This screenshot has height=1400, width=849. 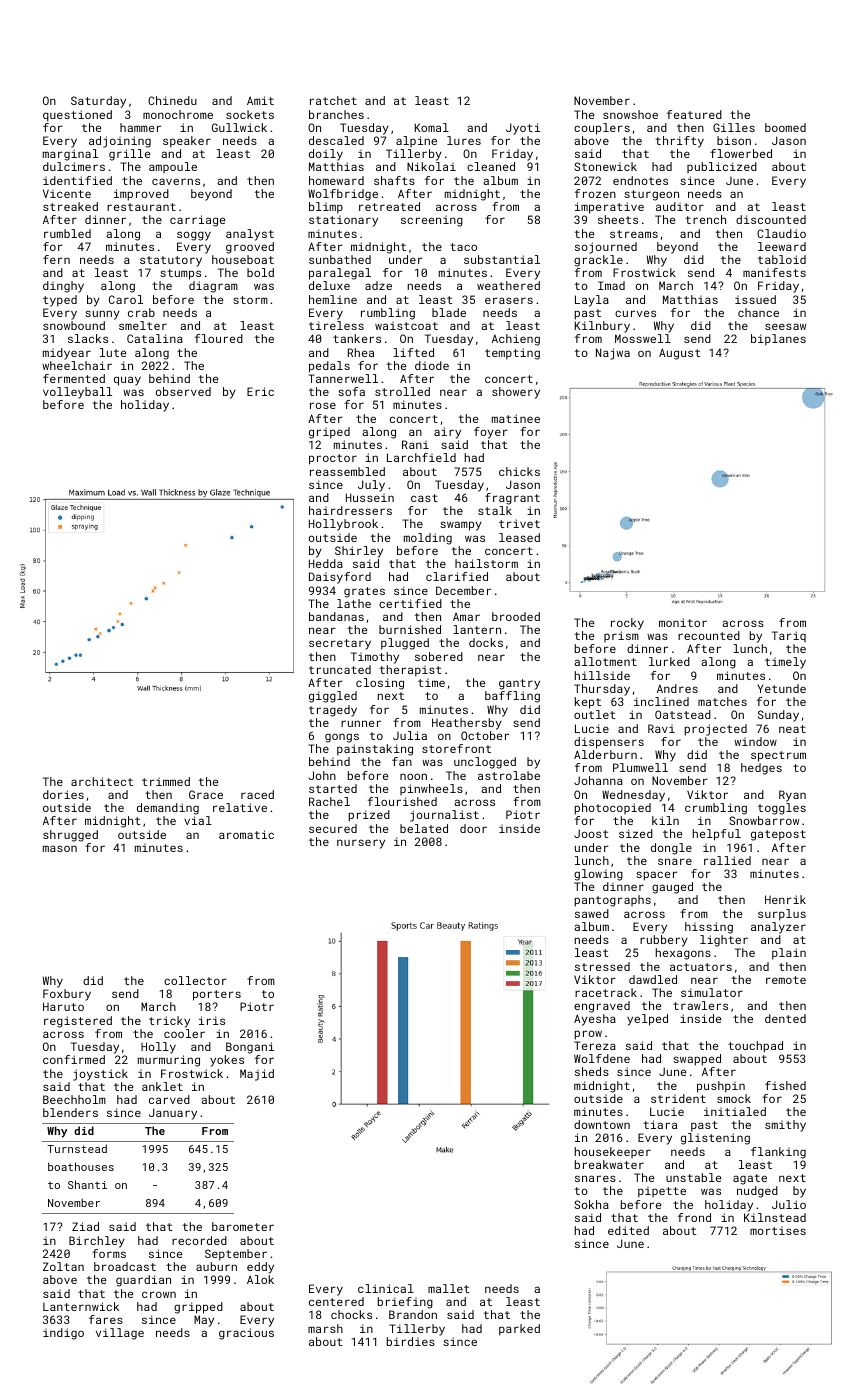 What do you see at coordinates (74, 378) in the screenshot?
I see `fermented` at bounding box center [74, 378].
